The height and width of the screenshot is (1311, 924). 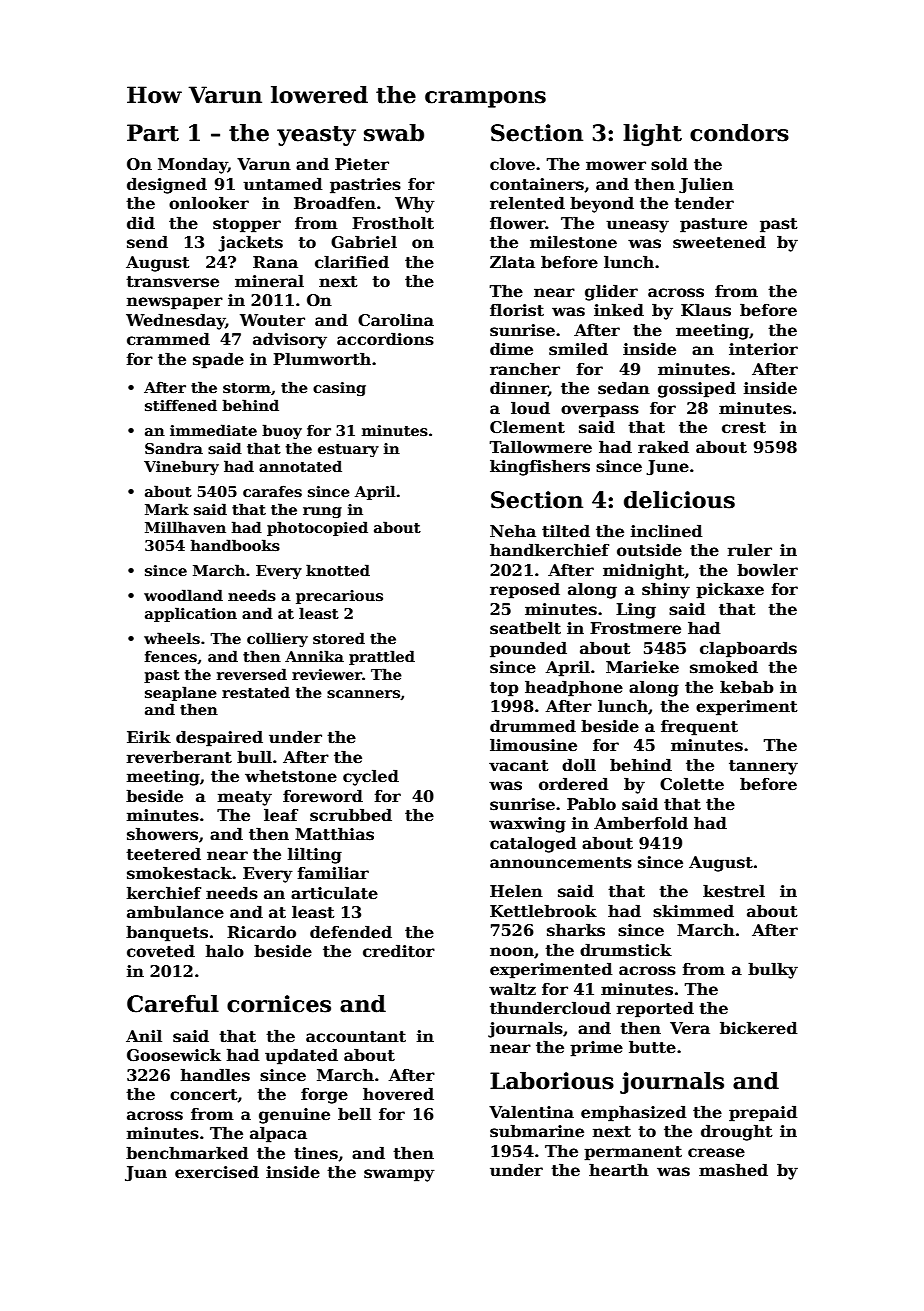 I want to click on storm, so click(x=247, y=388).
